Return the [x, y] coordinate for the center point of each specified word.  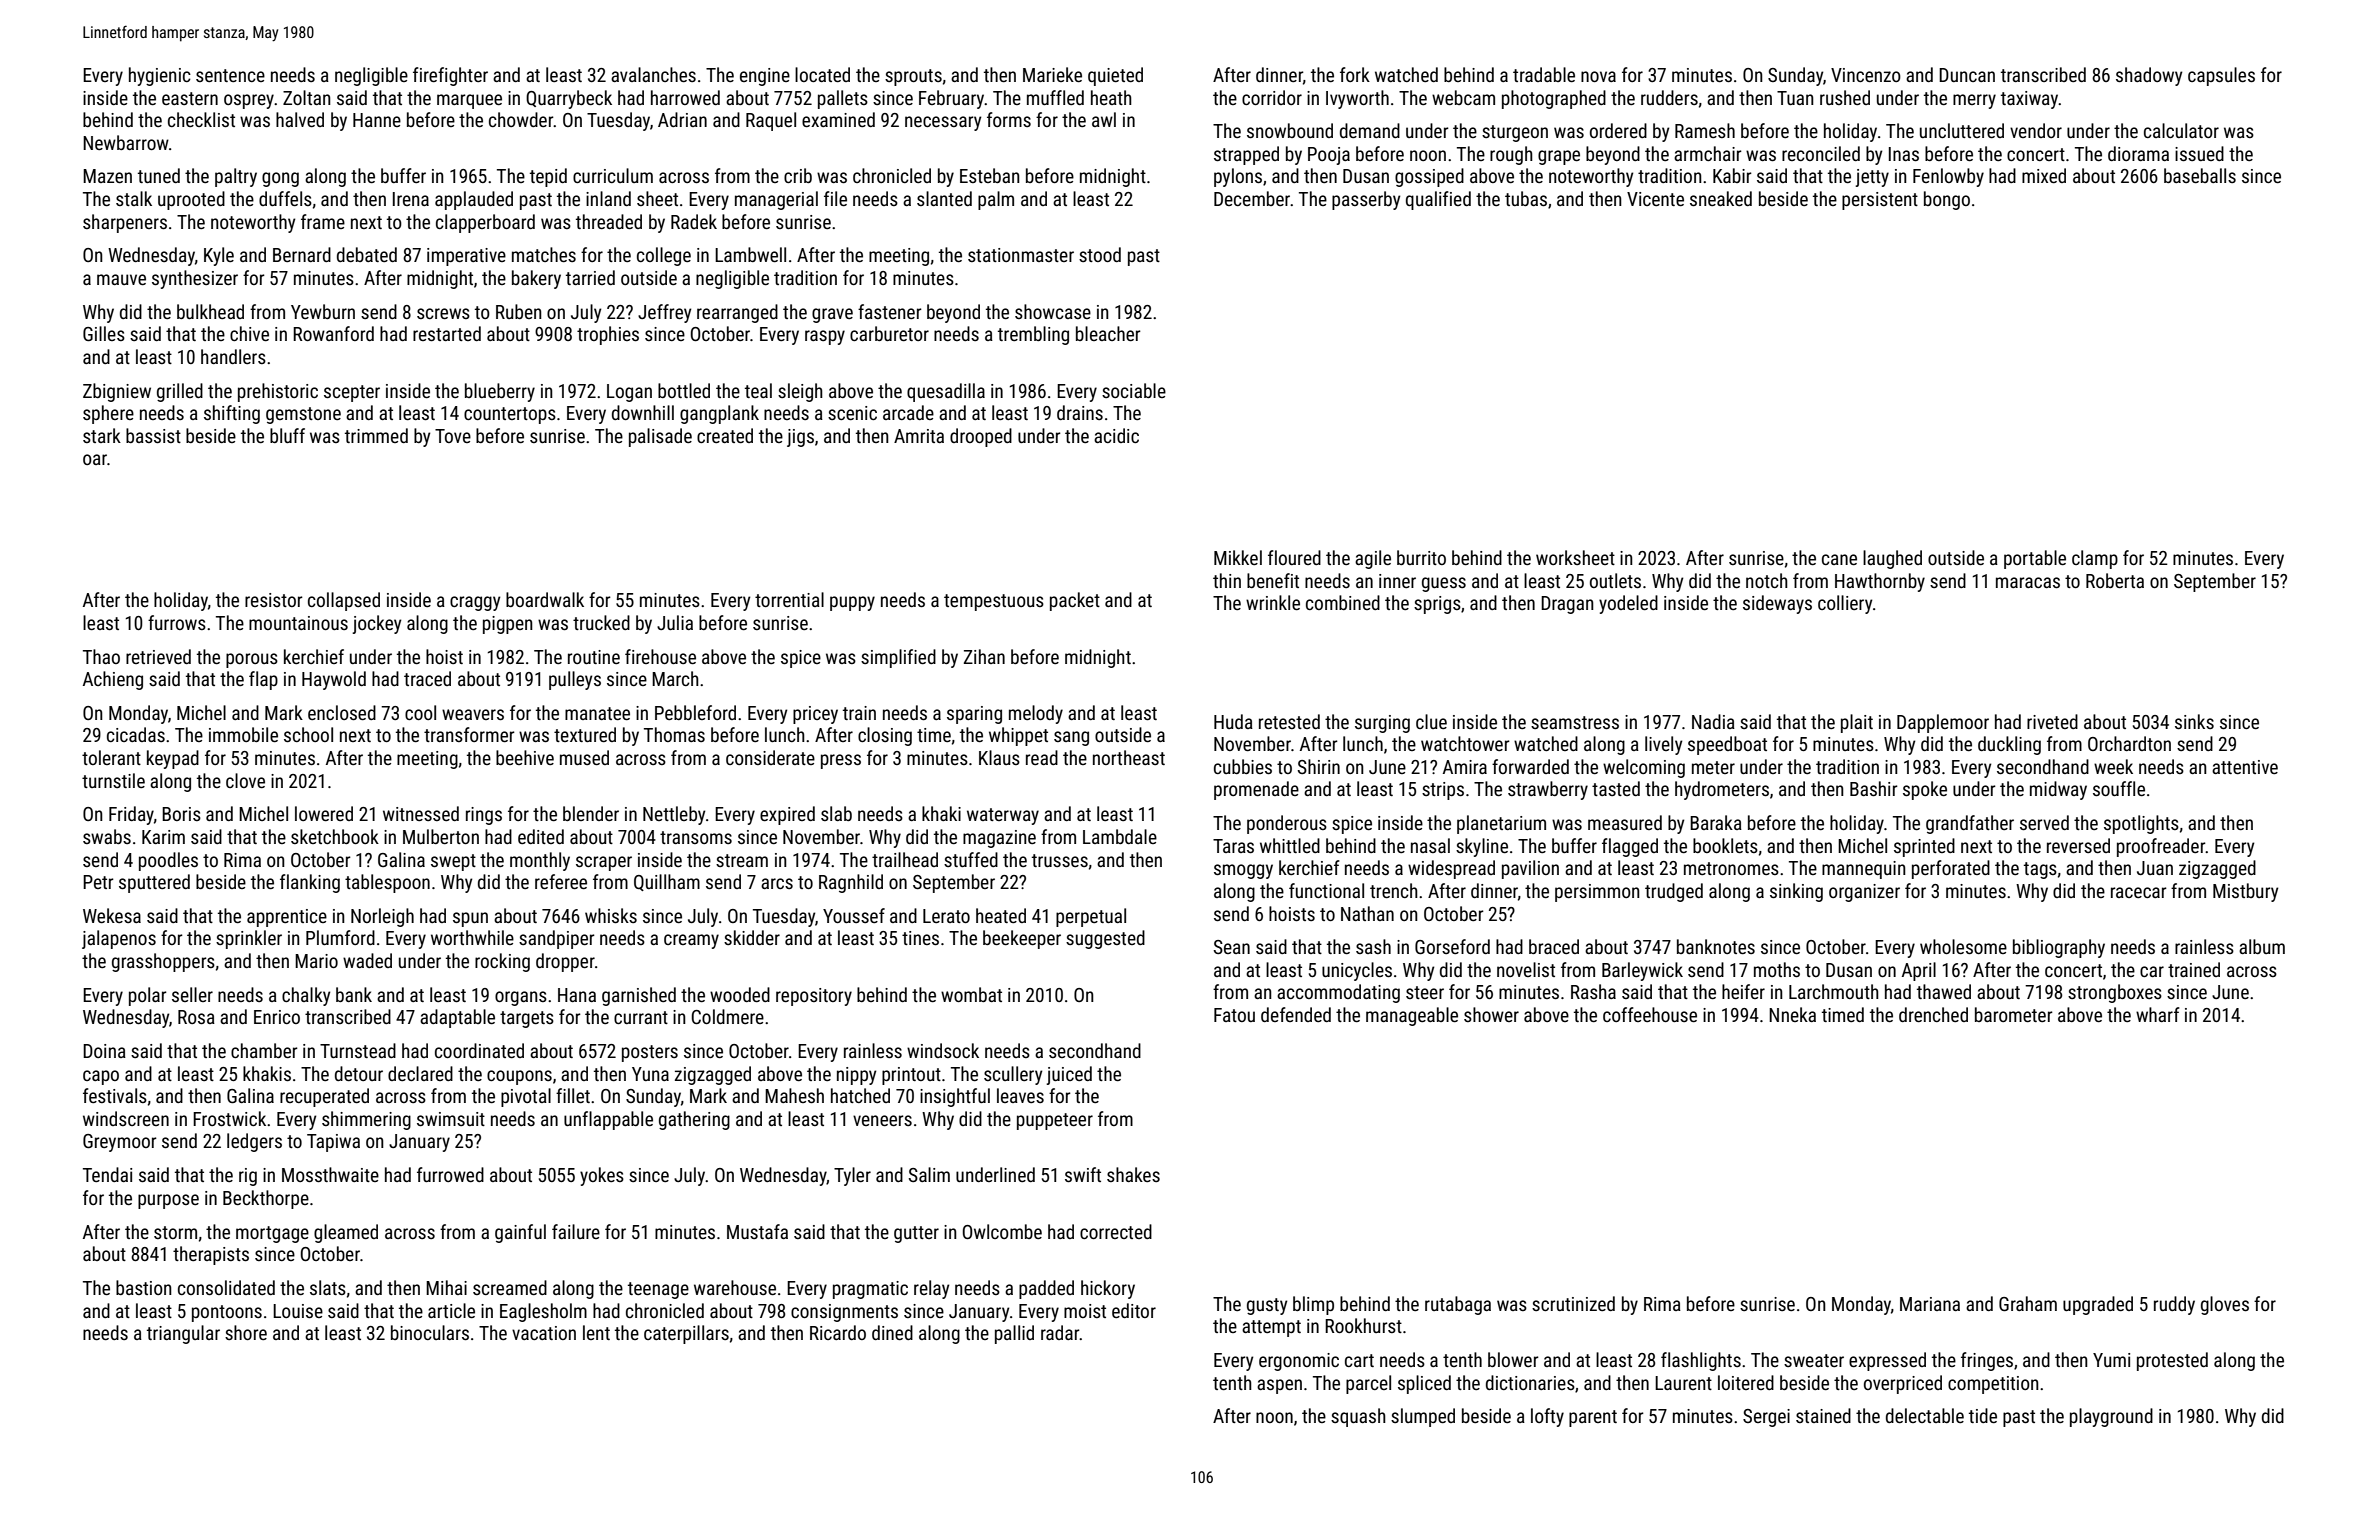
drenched [1933, 1014]
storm [175, 1232]
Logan [629, 393]
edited [541, 836]
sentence [230, 75]
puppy [852, 603]
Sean [1232, 947]
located [822, 74]
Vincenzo [1866, 75]
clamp [2095, 559]
